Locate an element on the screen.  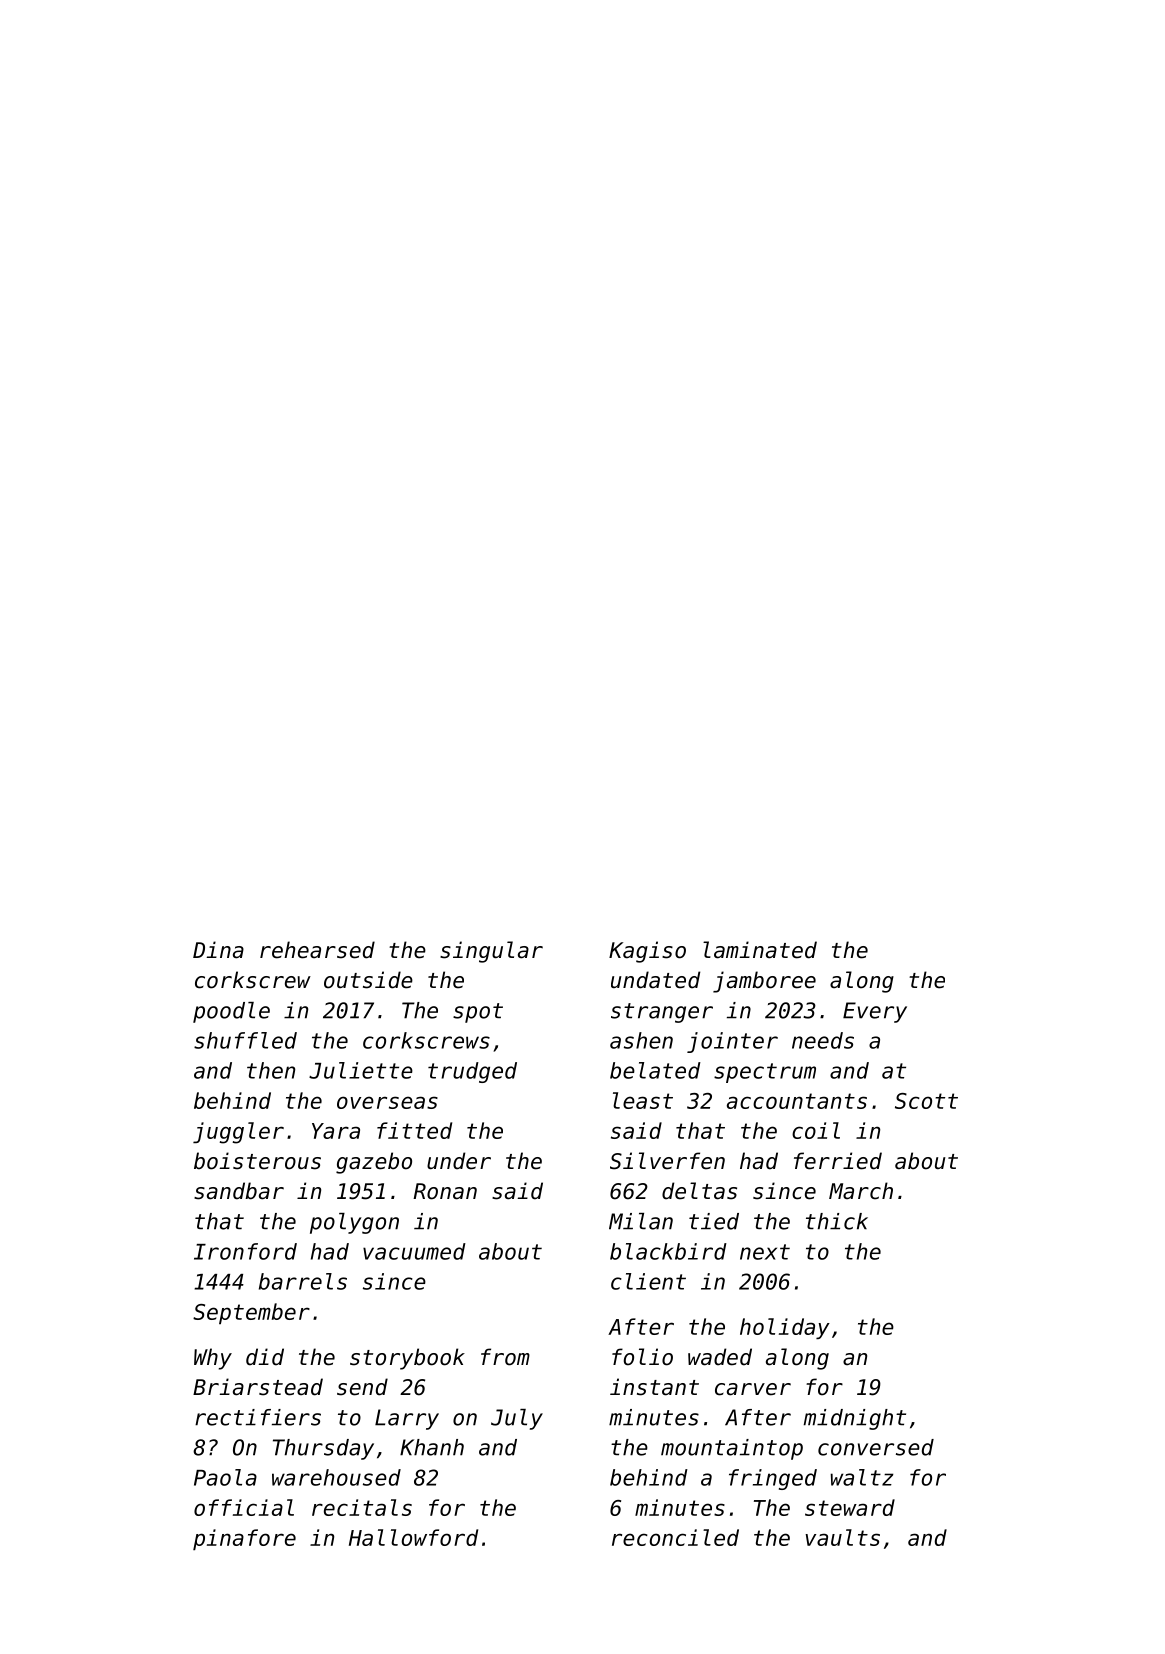
client is located at coordinates (648, 1281).
